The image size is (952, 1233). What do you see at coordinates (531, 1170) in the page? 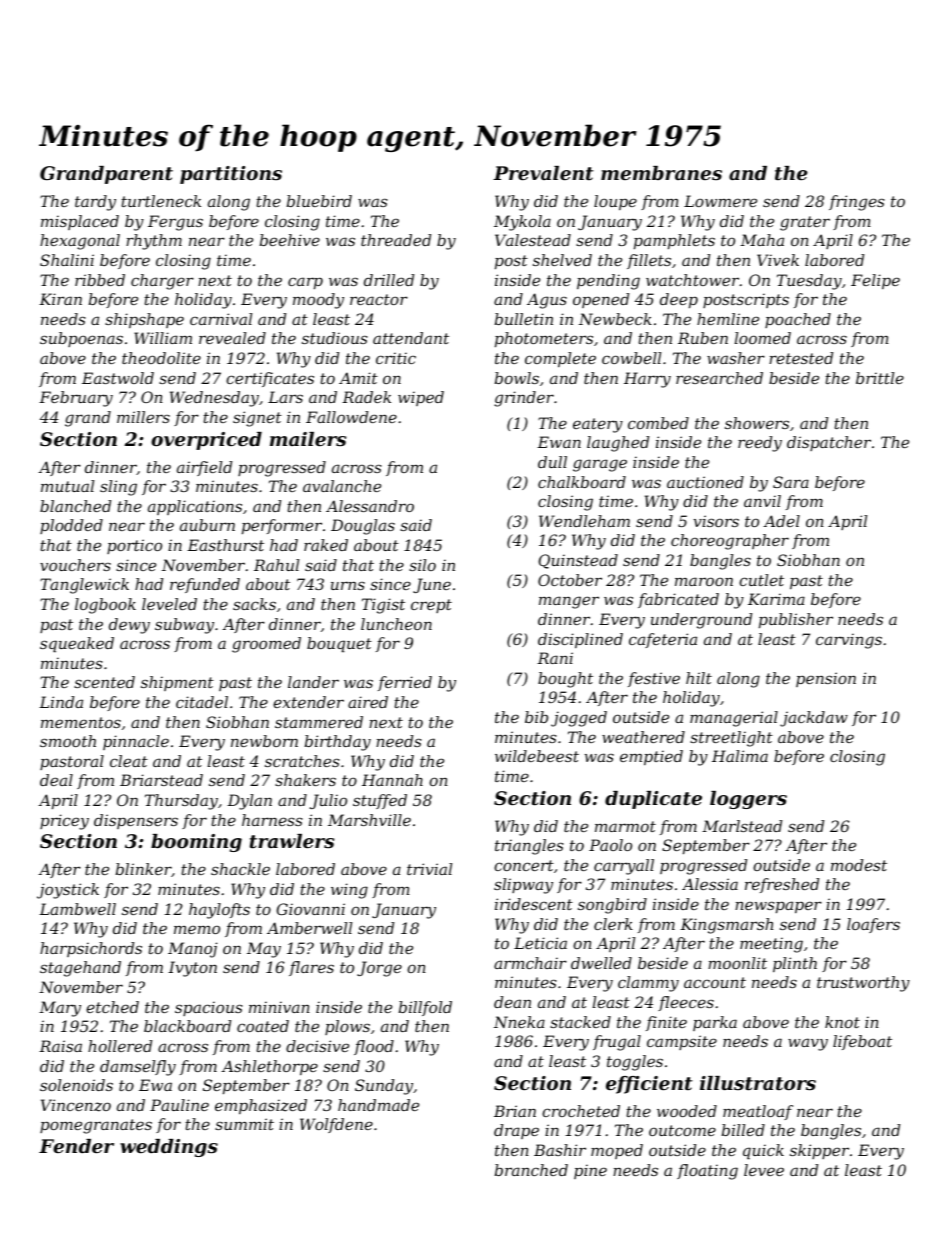
I see `branched` at bounding box center [531, 1170].
